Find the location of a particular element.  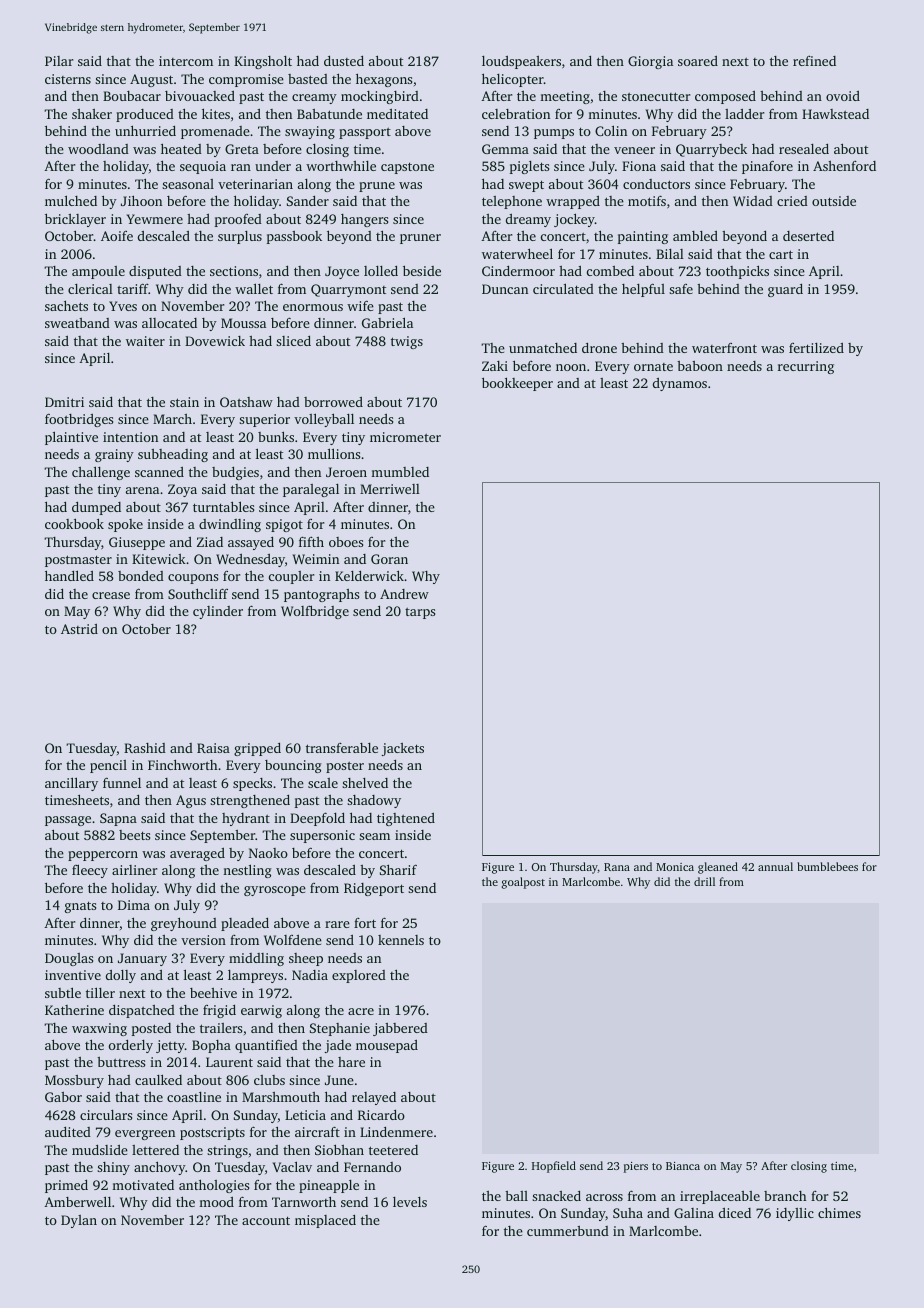

passport is located at coordinates (365, 133).
